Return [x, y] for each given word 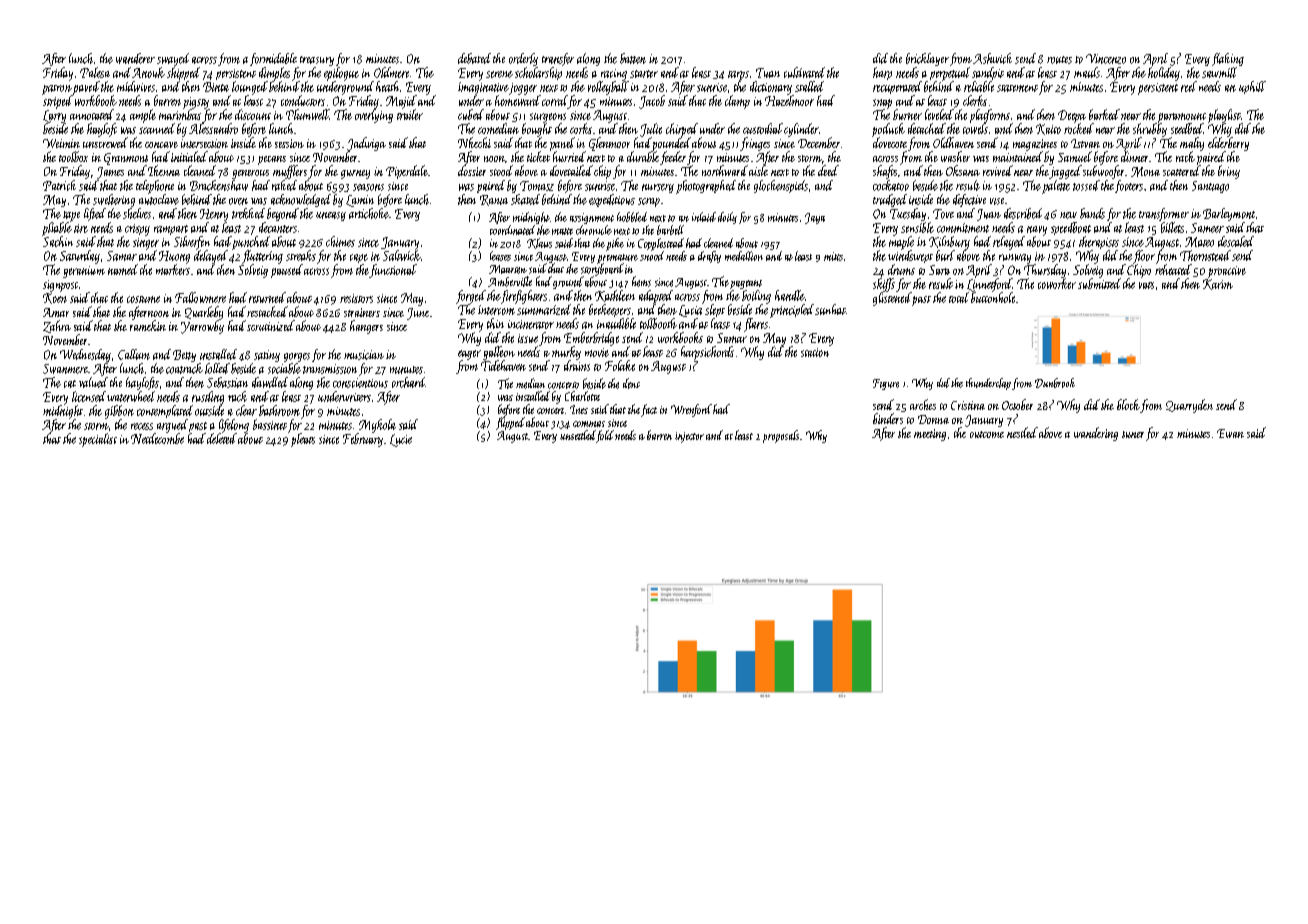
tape [71, 216]
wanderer [135, 58]
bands [1092, 213]
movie [597, 352]
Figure [886, 384]
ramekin [148, 325]
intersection [204, 143]
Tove [943, 214]
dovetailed [571, 170]
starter [644, 74]
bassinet [270, 424]
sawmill [1219, 72]
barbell [670, 230]
